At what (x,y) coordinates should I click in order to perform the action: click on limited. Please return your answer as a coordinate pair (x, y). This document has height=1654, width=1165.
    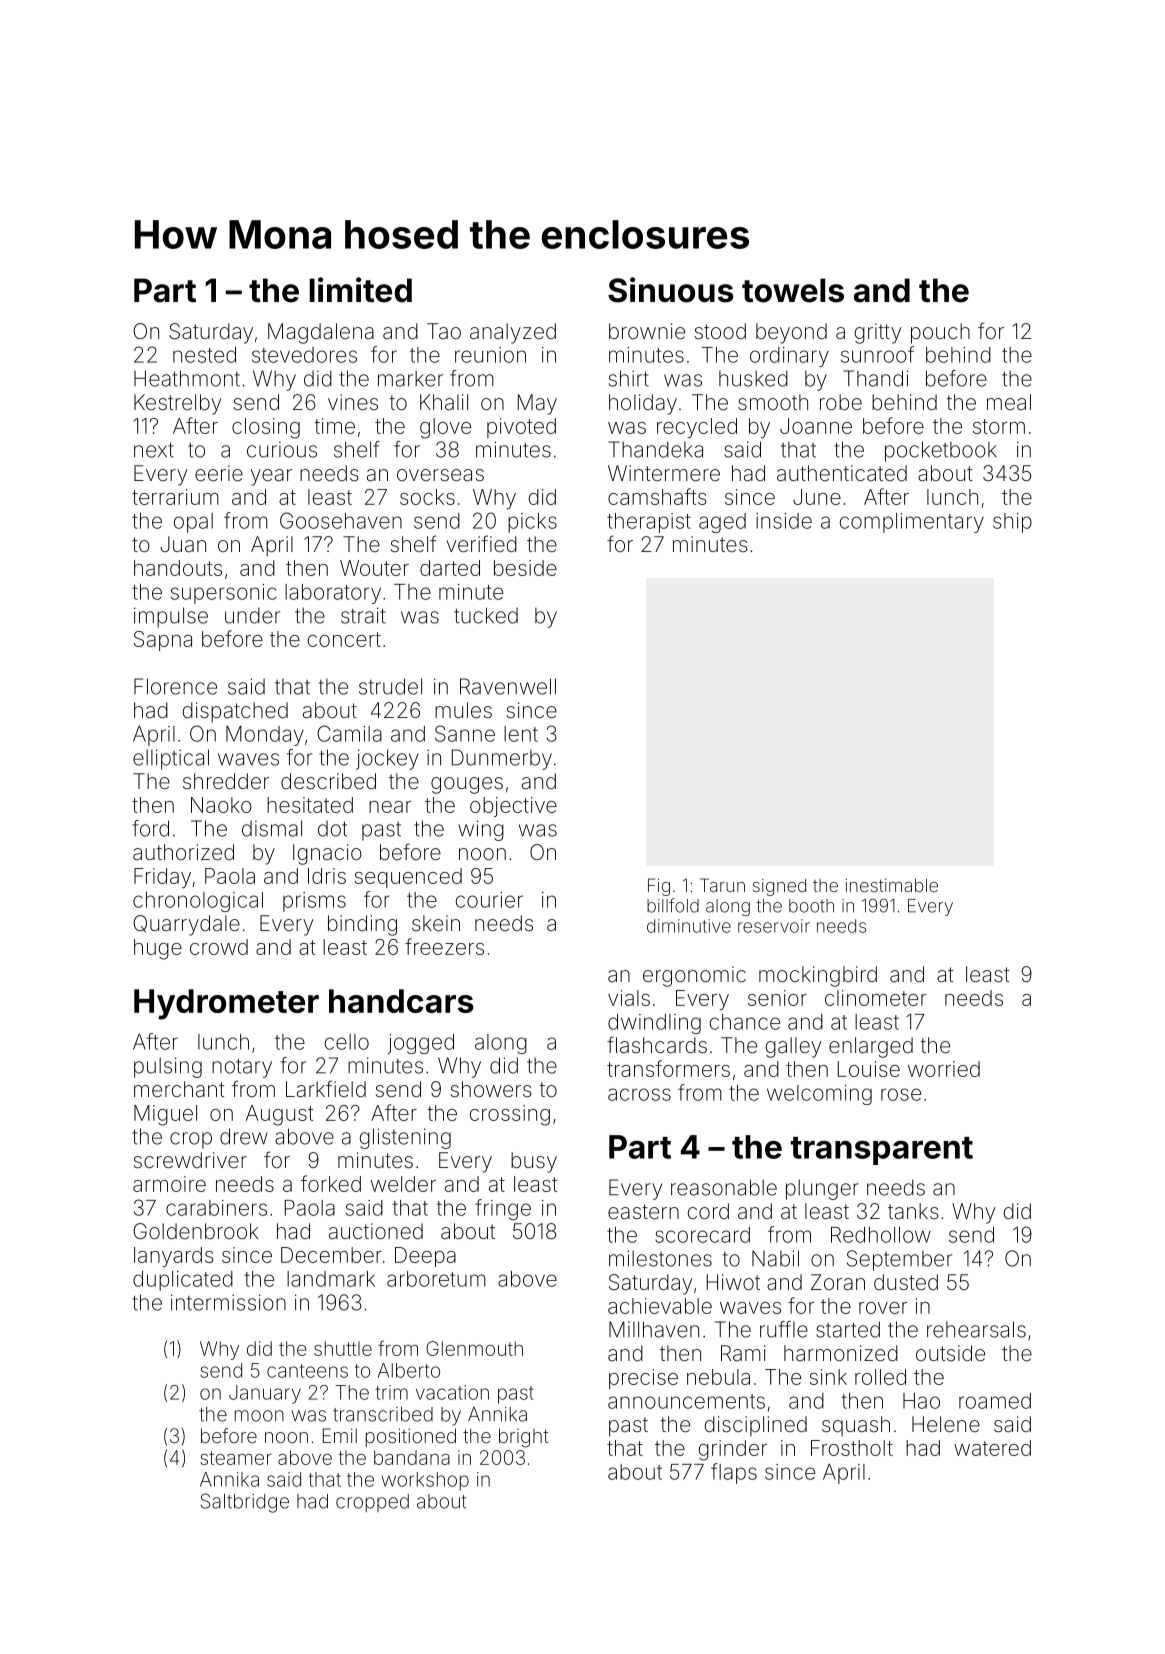
    Looking at the image, I should click on (360, 290).
